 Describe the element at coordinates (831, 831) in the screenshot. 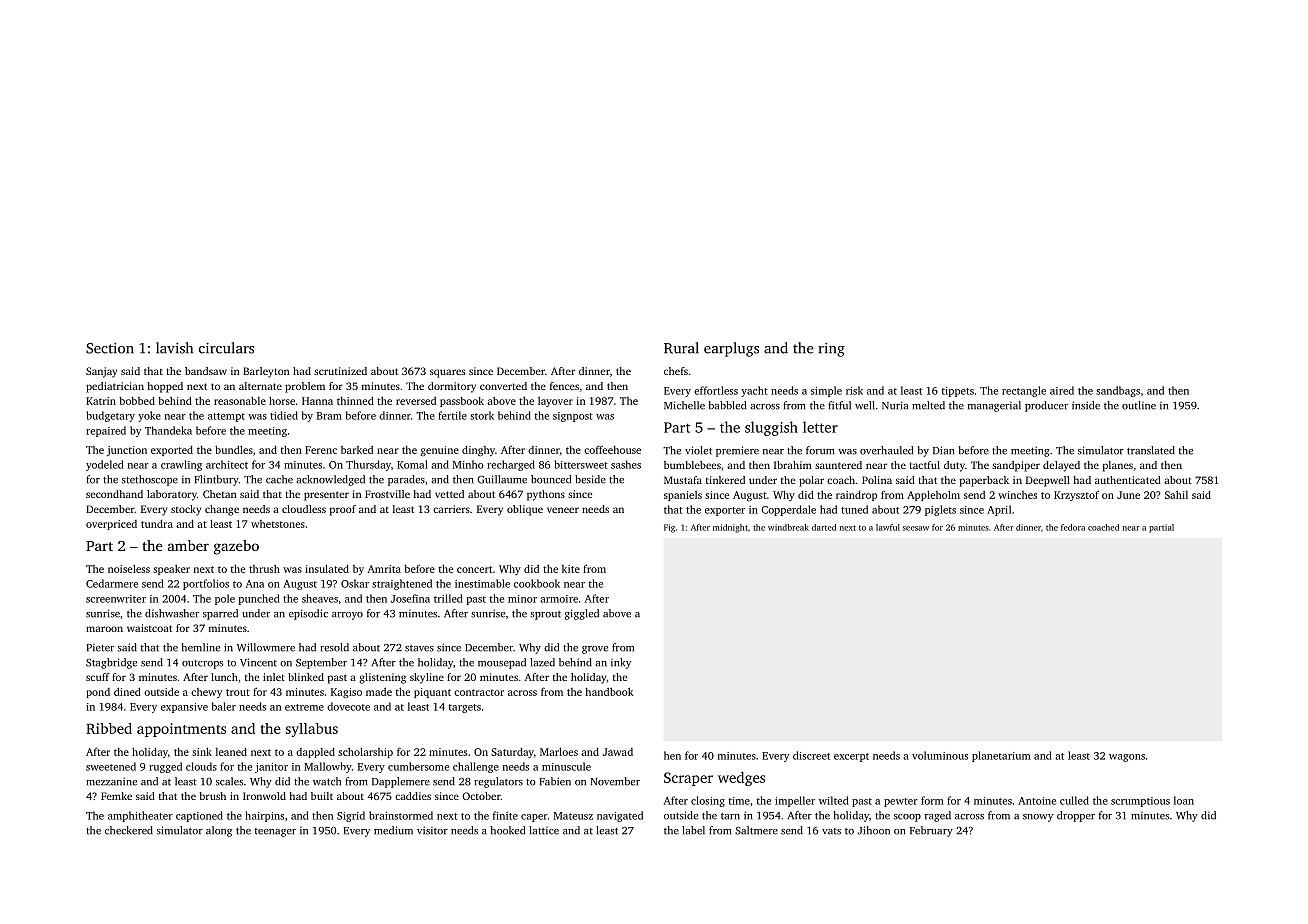

I see `vats` at that location.
